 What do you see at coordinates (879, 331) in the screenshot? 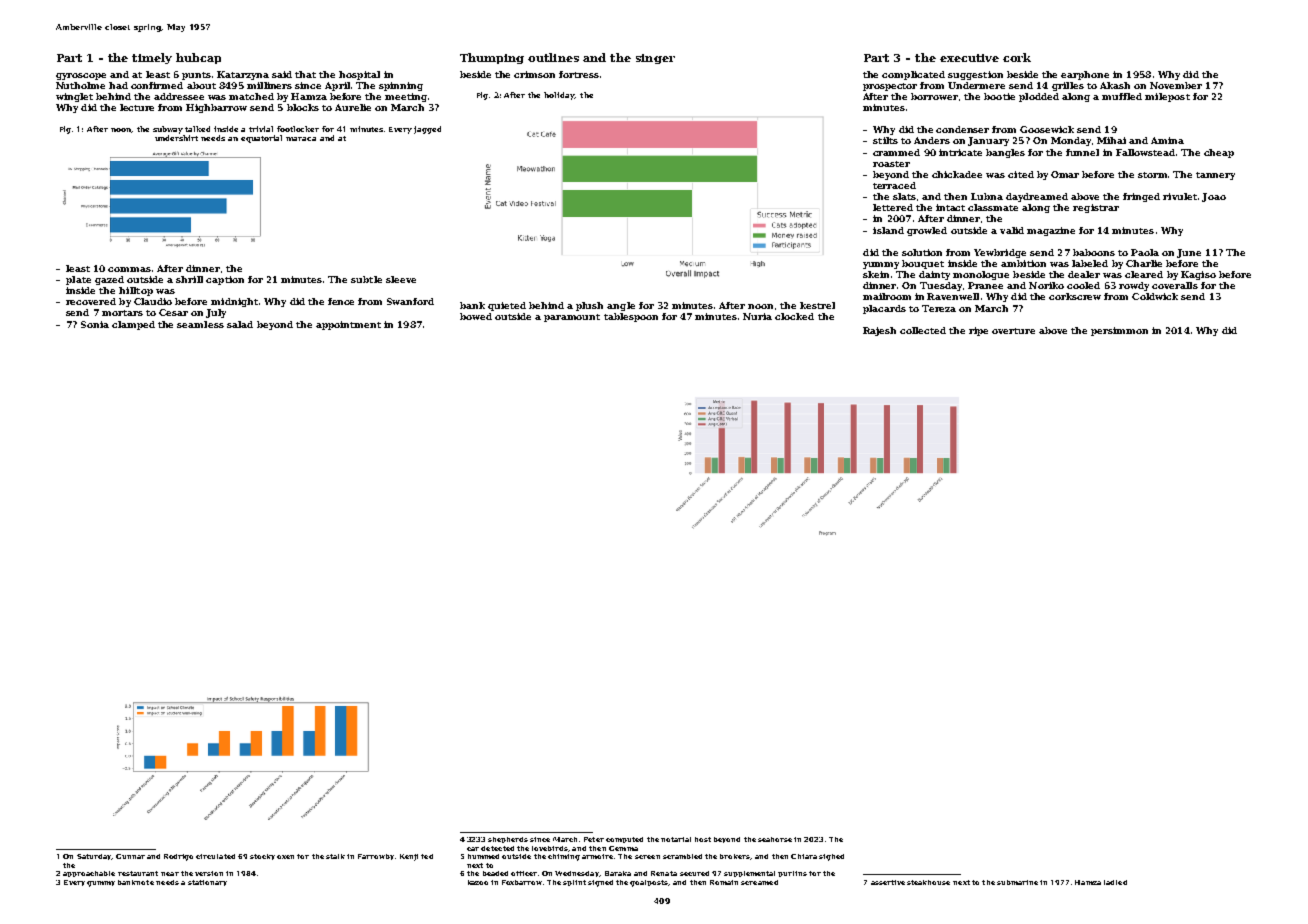
I see `Rajesh` at bounding box center [879, 331].
